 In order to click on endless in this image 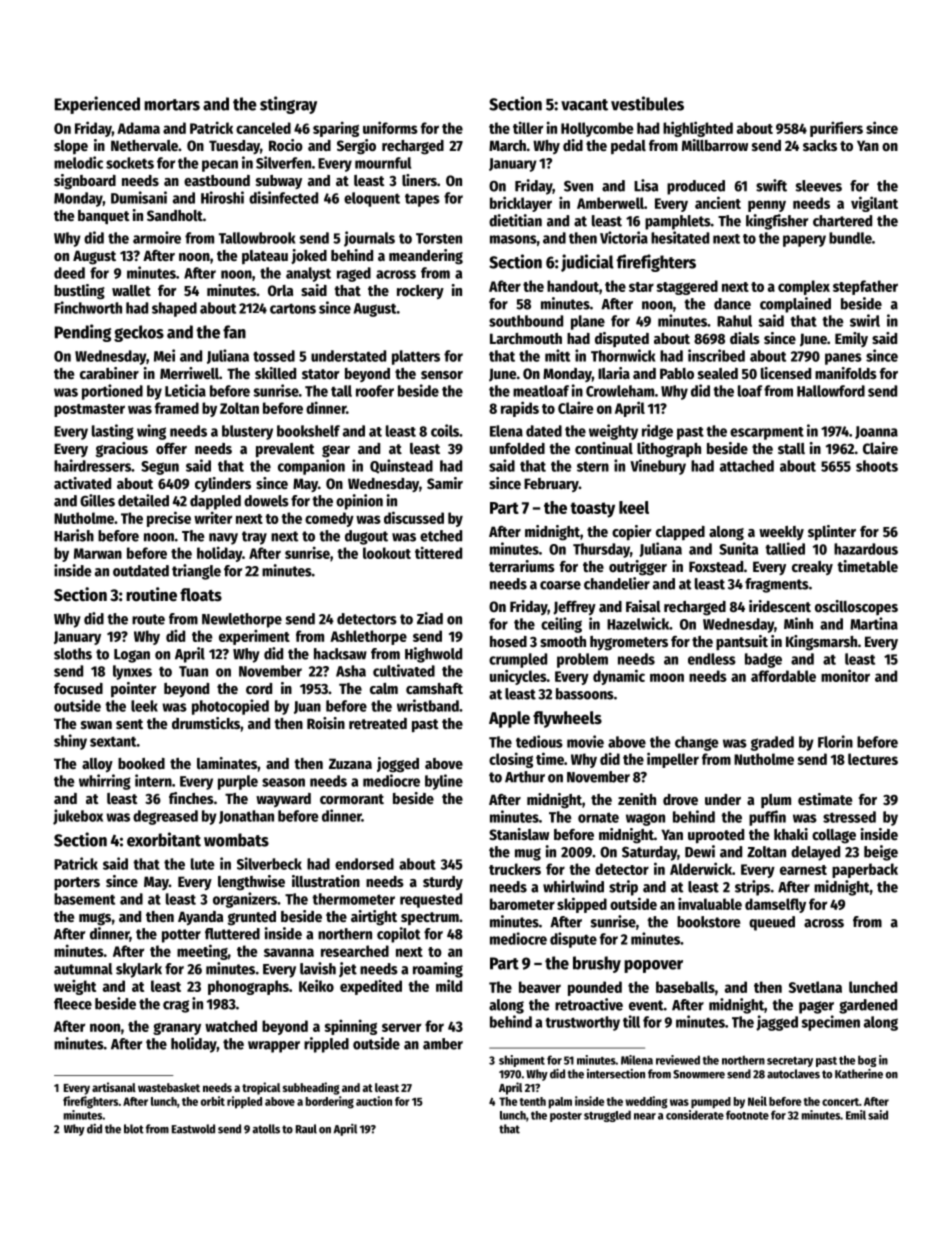, I will do `click(712, 659)`.
